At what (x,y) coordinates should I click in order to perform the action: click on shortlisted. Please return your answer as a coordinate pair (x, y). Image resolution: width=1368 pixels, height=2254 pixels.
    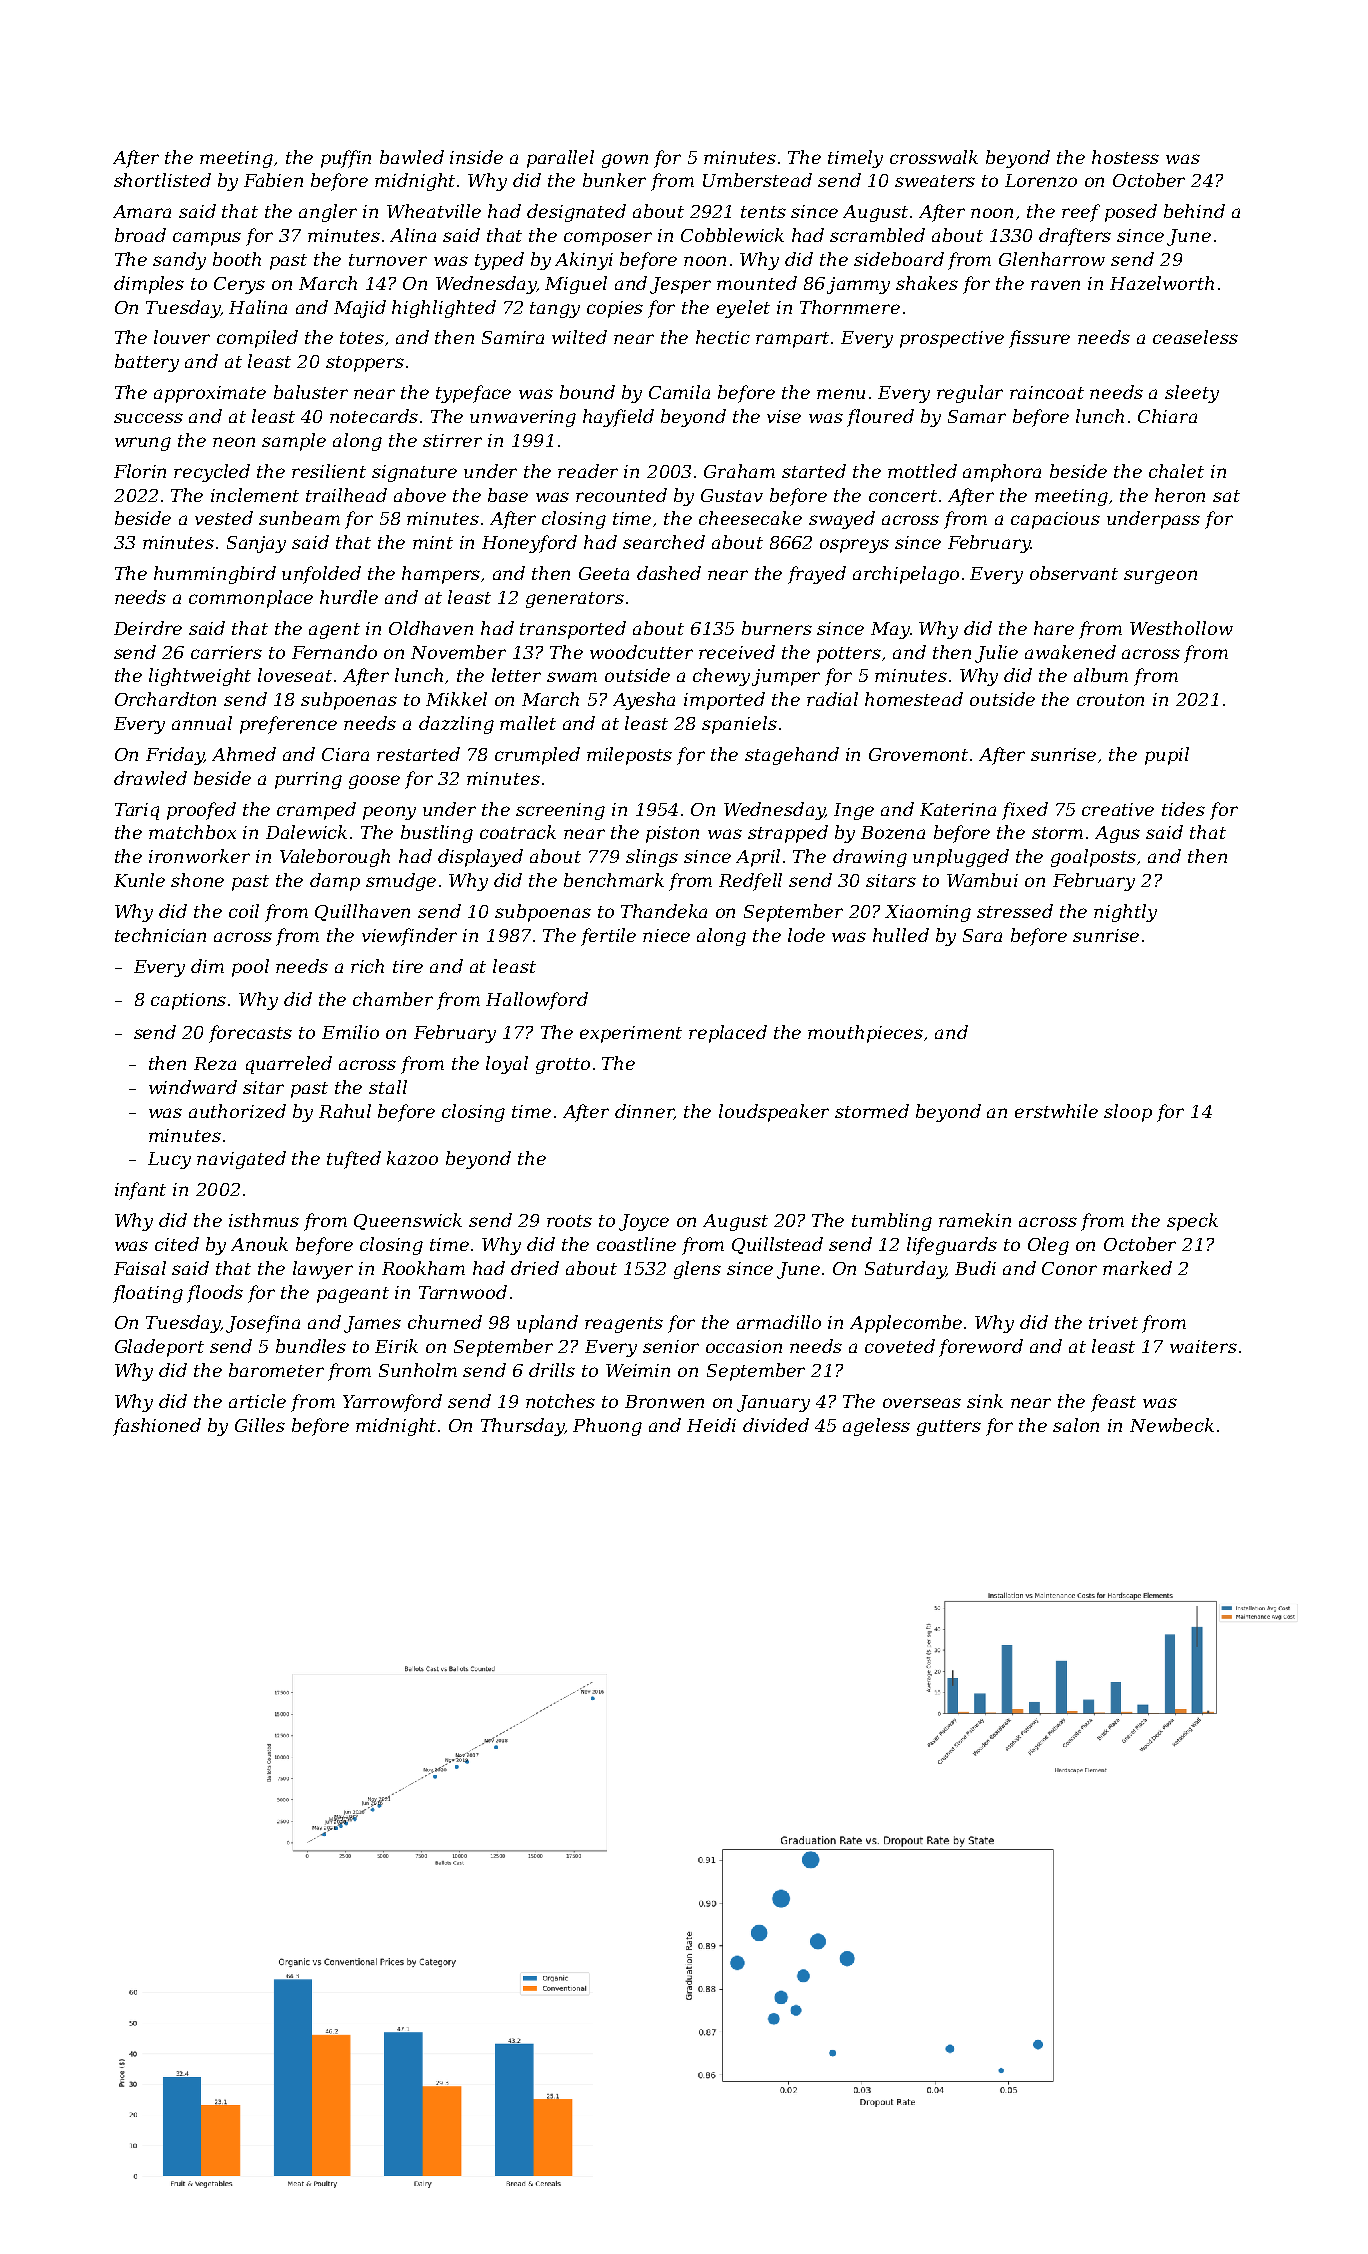
    Looking at the image, I should click on (162, 180).
